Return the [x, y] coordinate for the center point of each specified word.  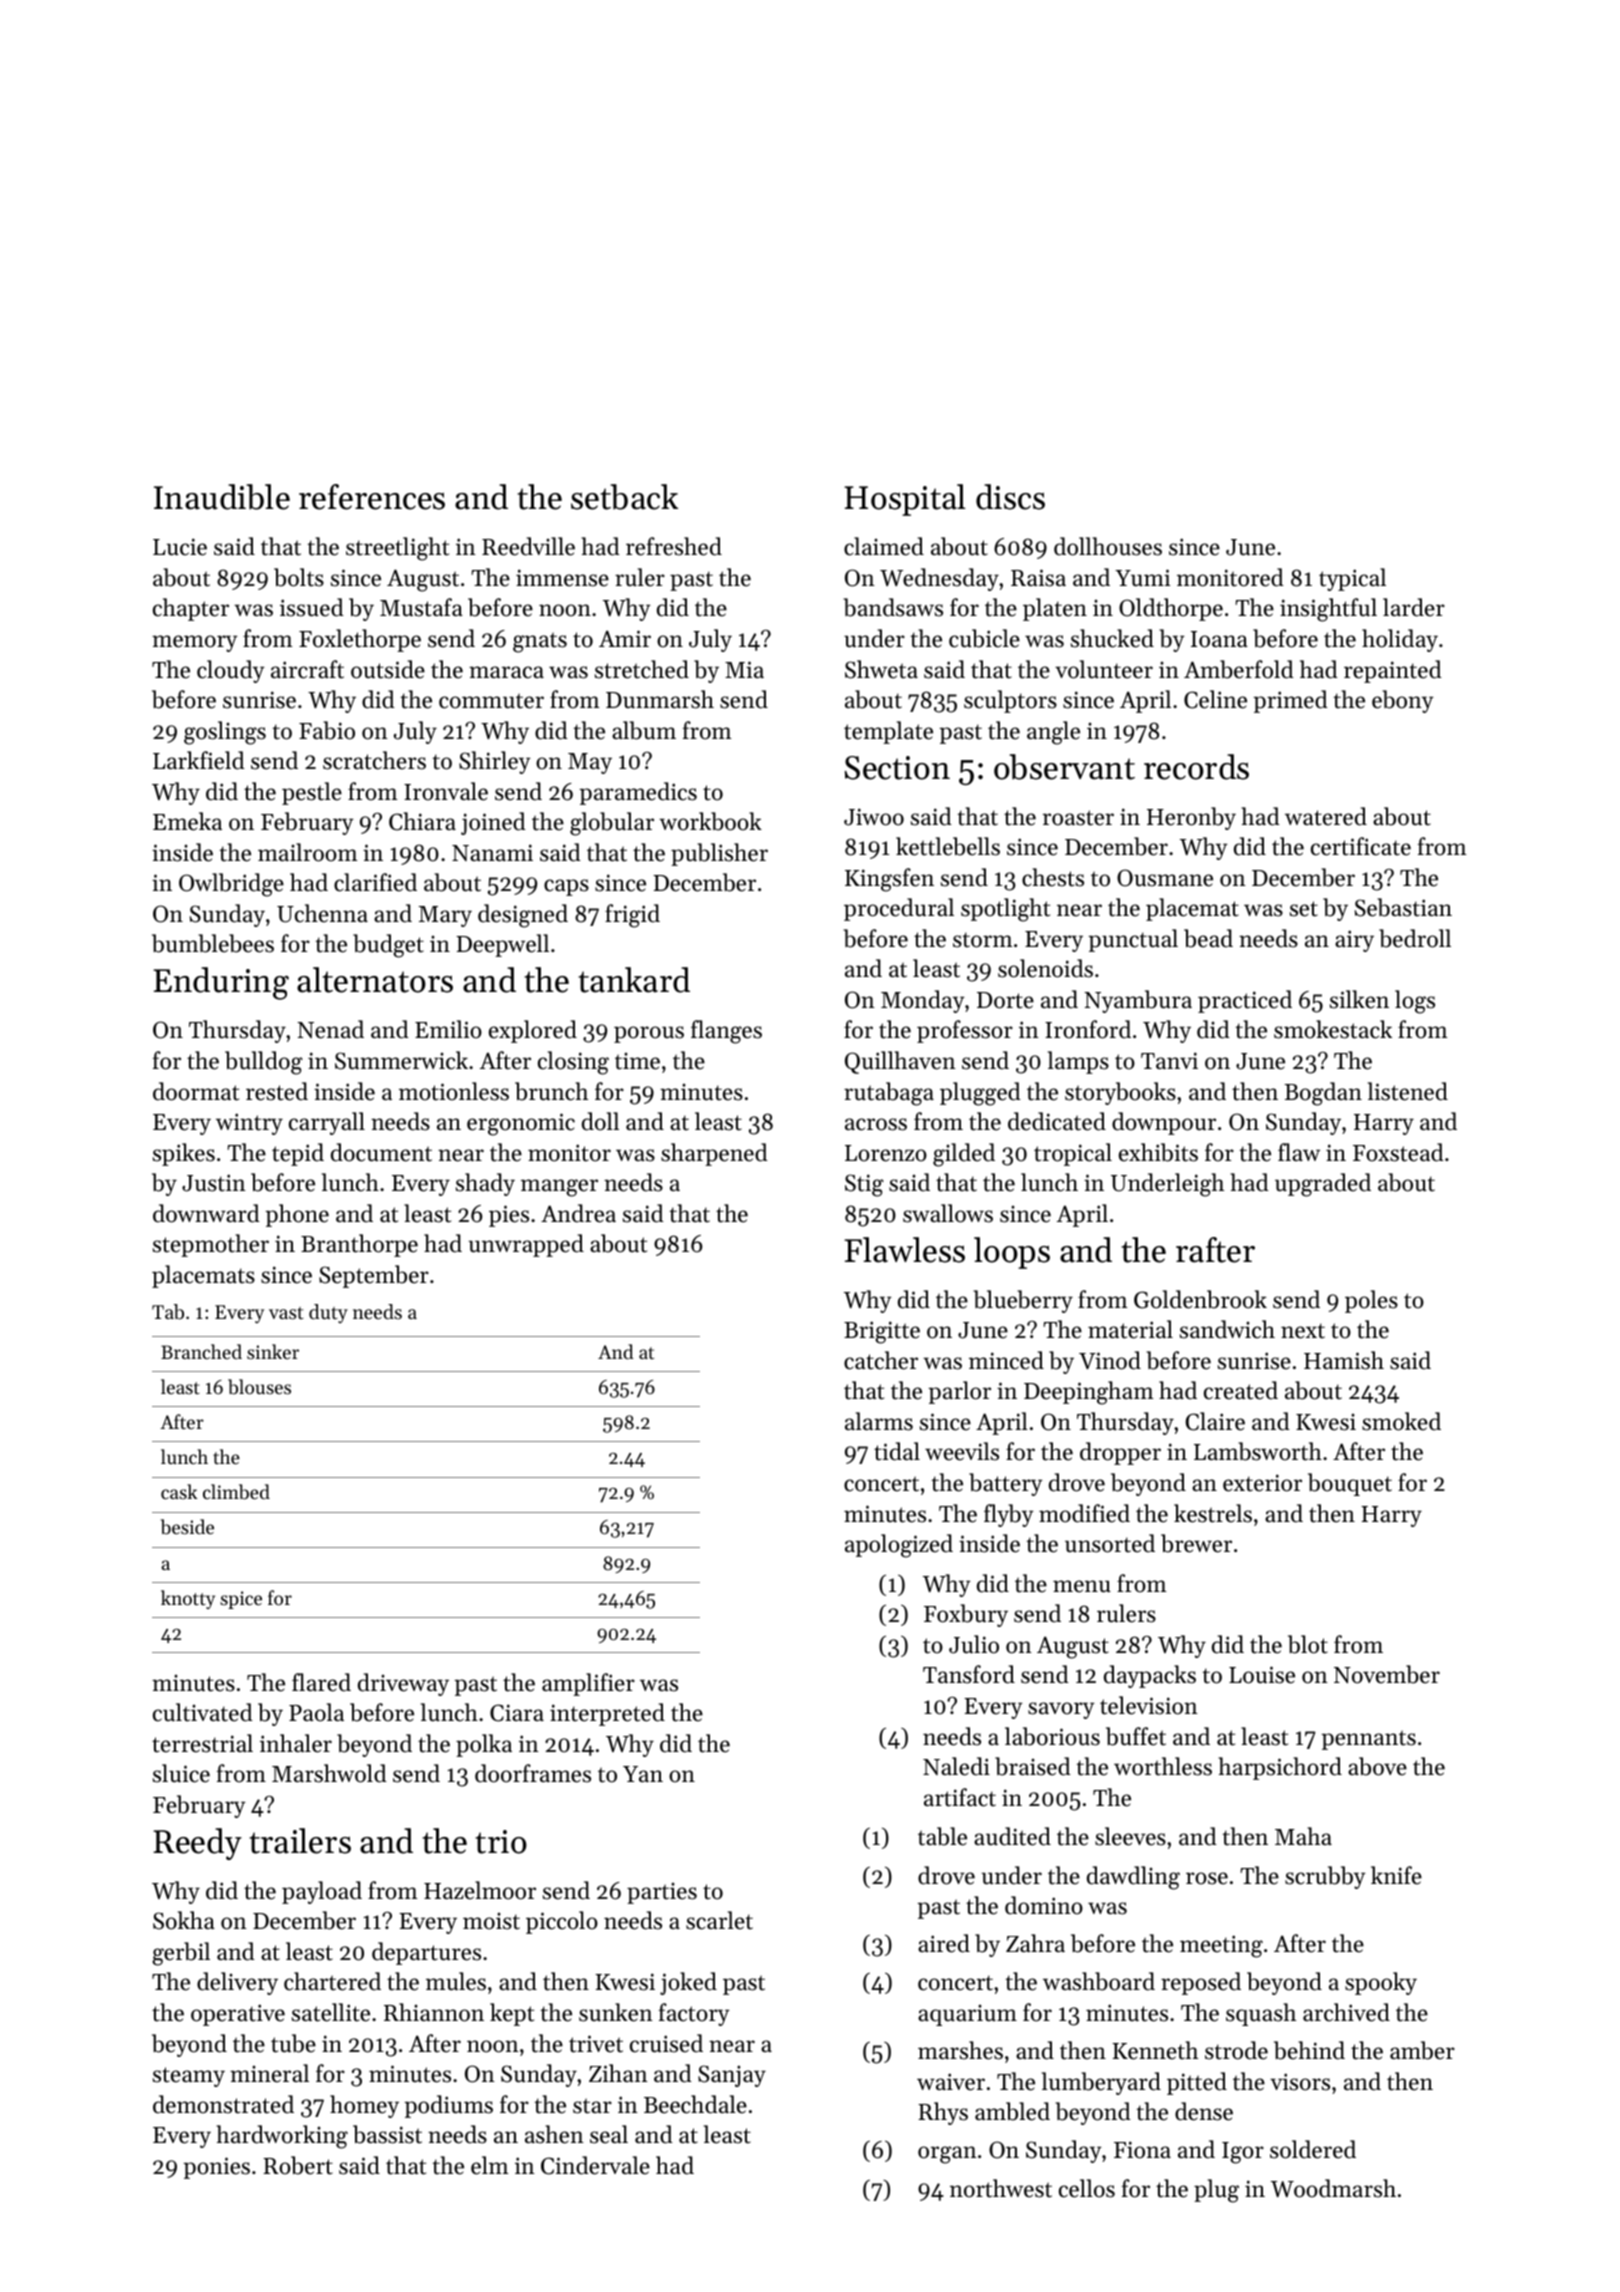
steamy [189, 2077]
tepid [298, 1154]
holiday [1400, 640]
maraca [506, 672]
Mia [744, 669]
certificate [1361, 846]
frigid [632, 916]
